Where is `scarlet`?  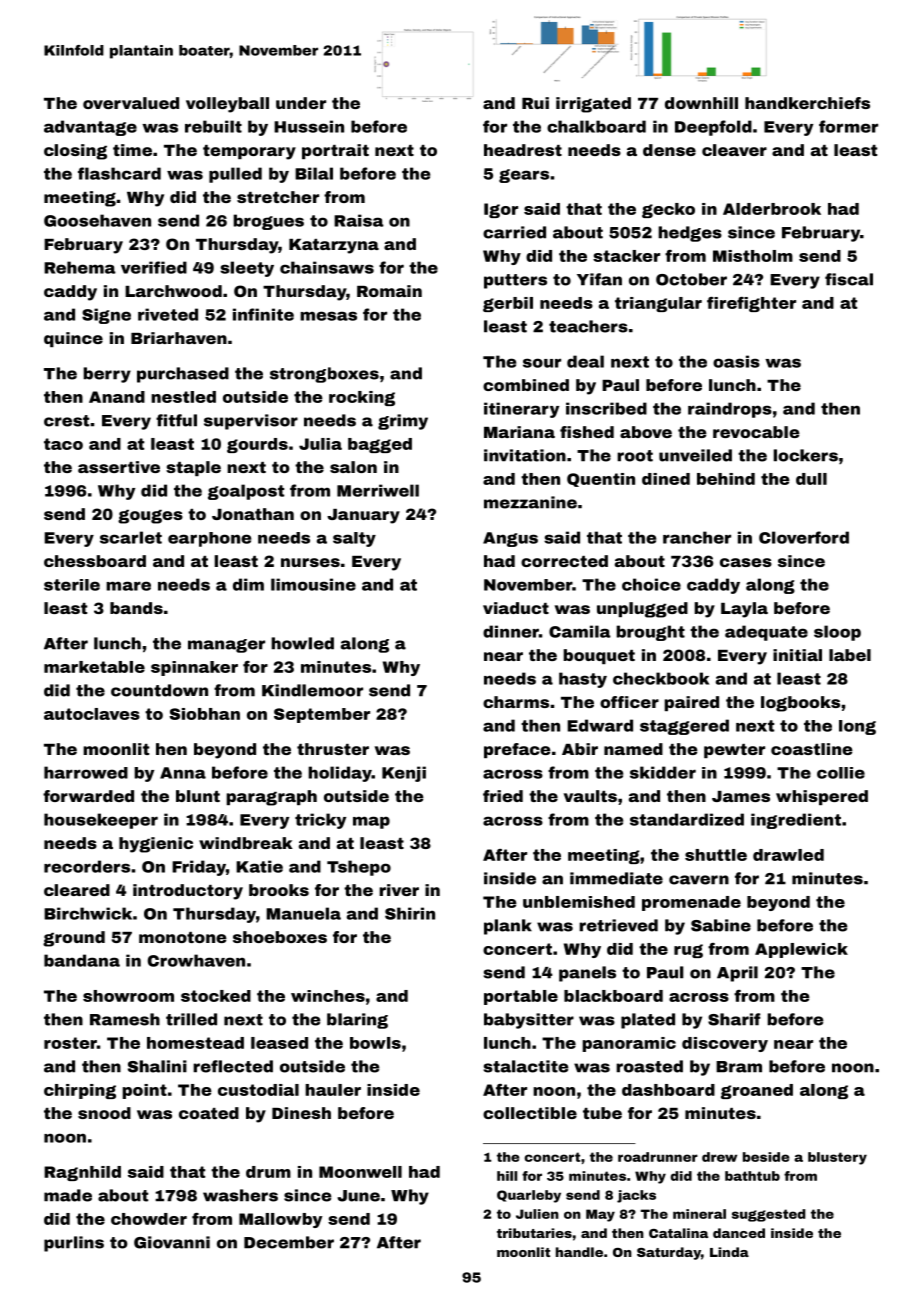
scarlet is located at coordinates (131, 537).
